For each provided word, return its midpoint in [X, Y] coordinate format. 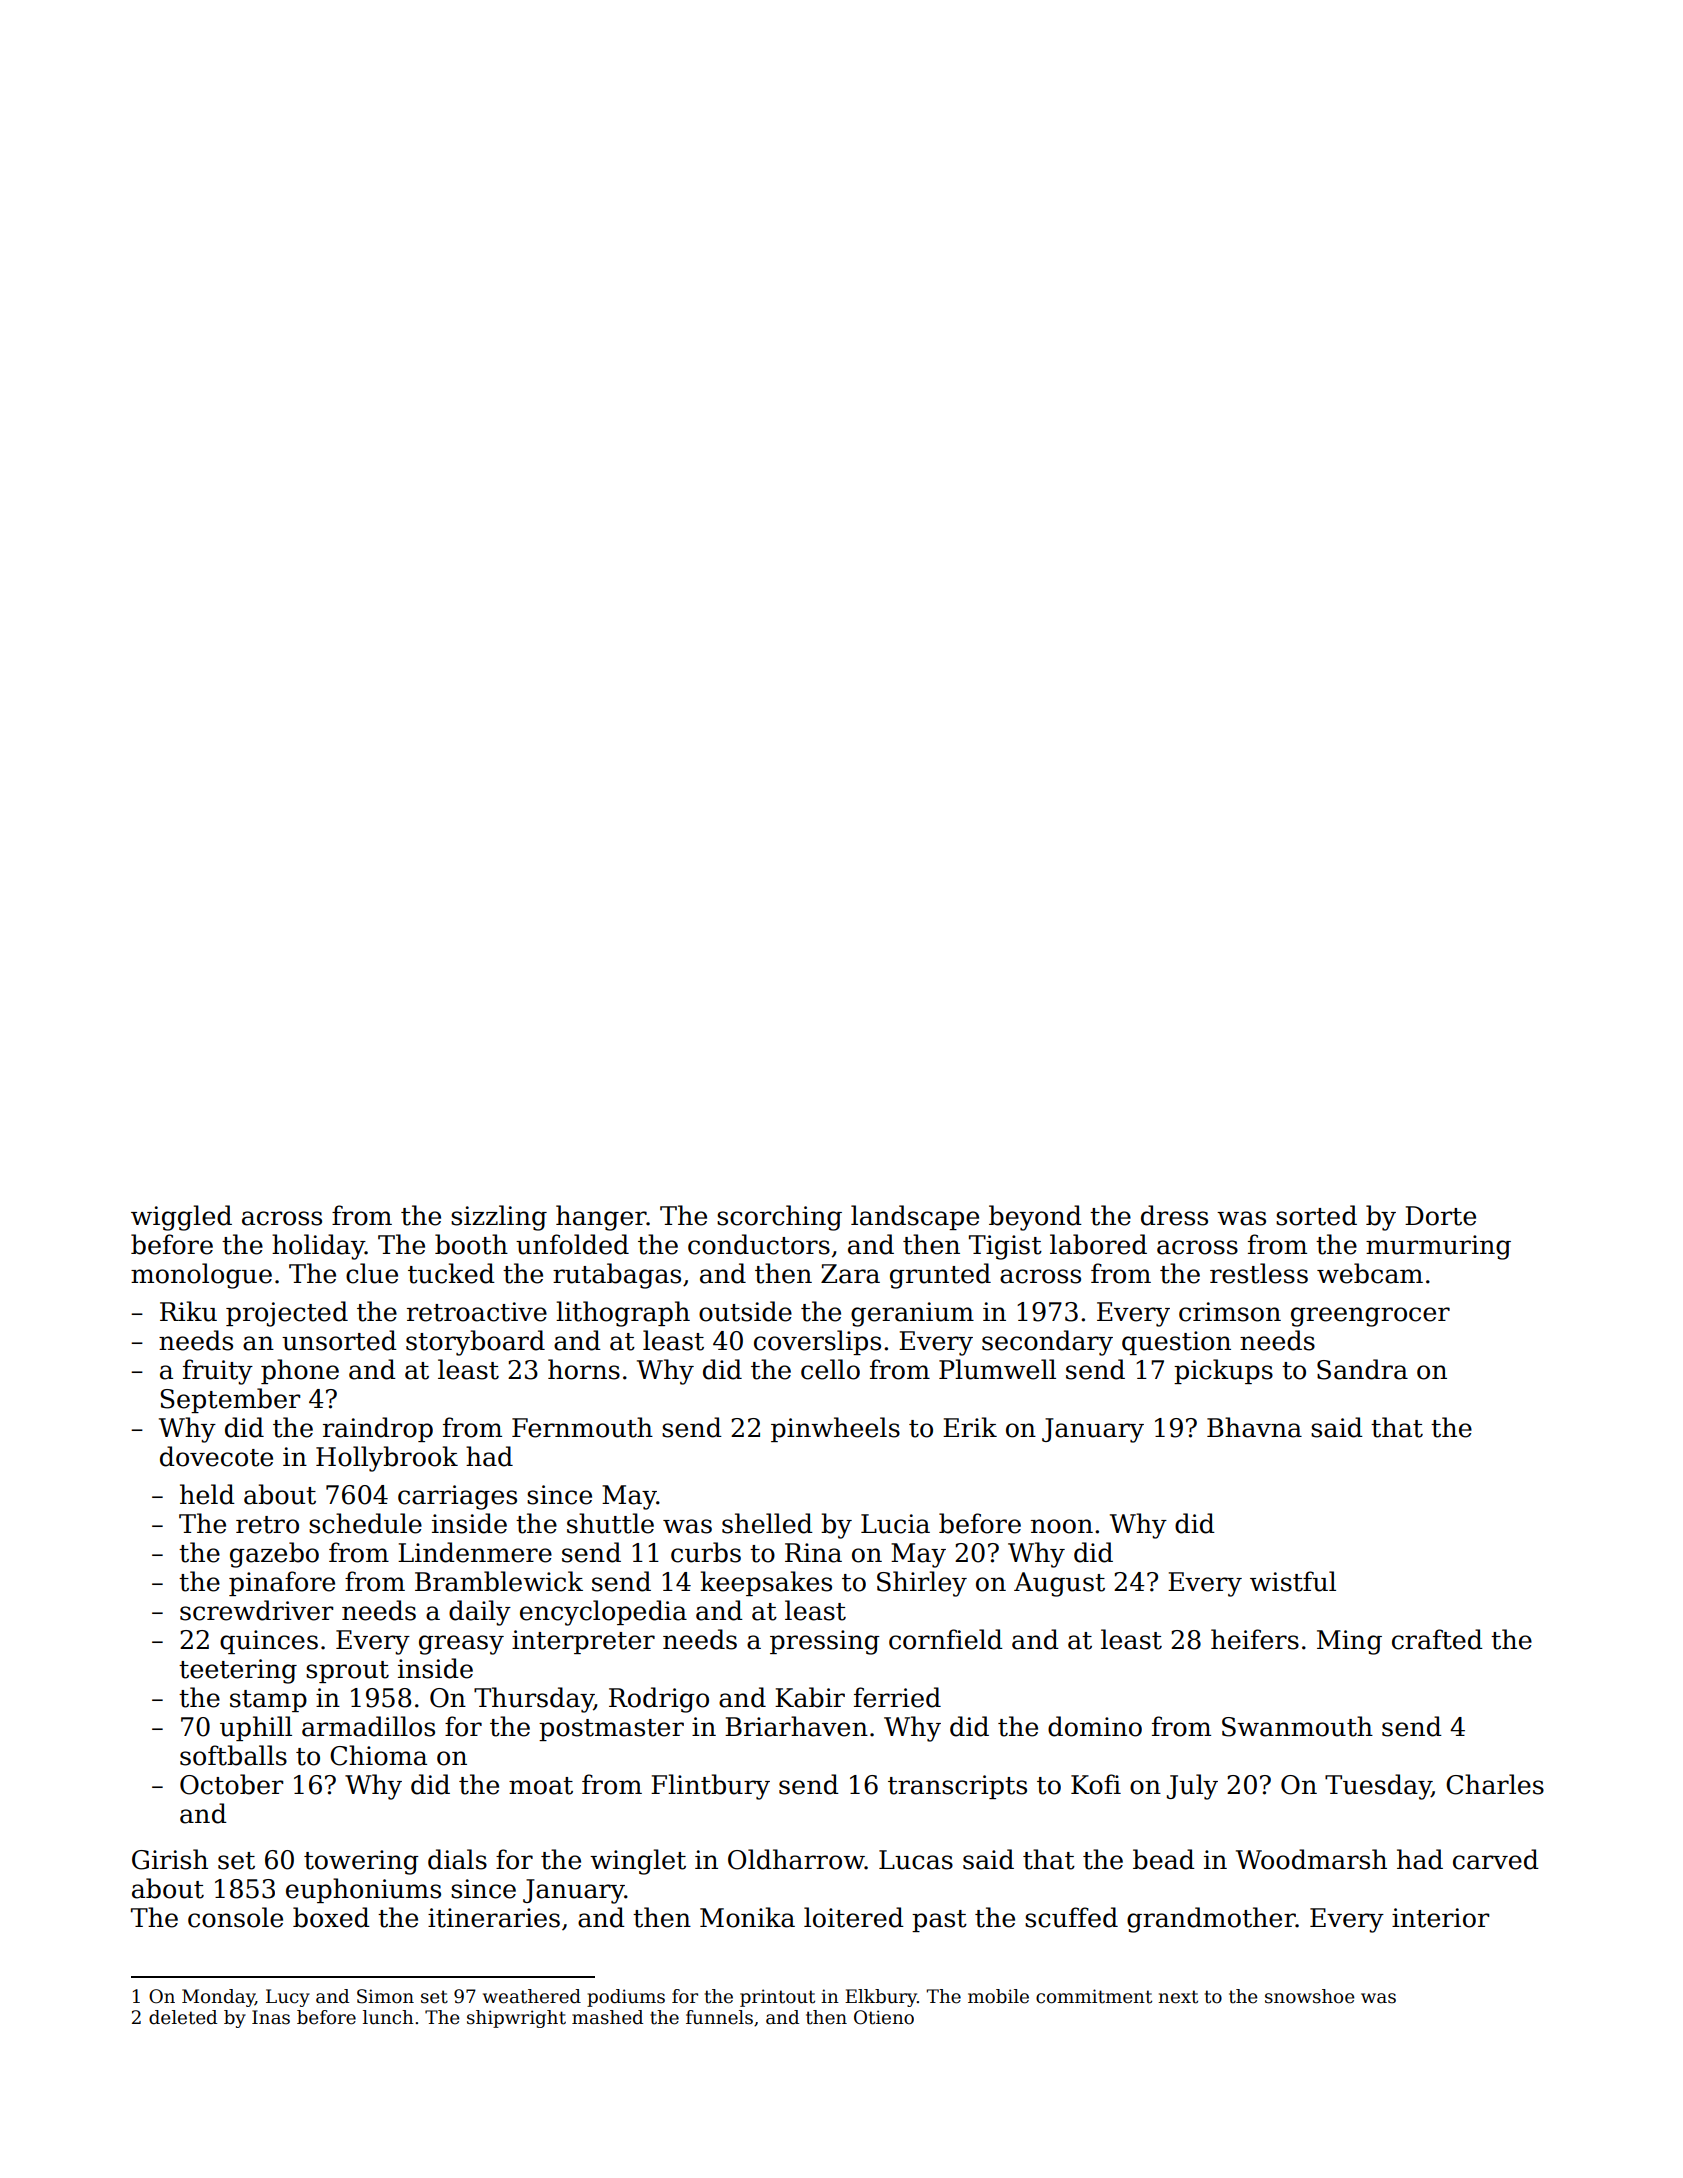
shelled [767, 1523]
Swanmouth [1297, 1726]
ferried [897, 1697]
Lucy [288, 1998]
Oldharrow [796, 1859]
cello [830, 1369]
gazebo [274, 1555]
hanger [601, 1218]
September [230, 1400]
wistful [1293, 1581]
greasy [461, 1645]
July [1192, 1787]
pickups [1223, 1371]
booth [471, 1244]
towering [361, 1862]
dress [1174, 1215]
